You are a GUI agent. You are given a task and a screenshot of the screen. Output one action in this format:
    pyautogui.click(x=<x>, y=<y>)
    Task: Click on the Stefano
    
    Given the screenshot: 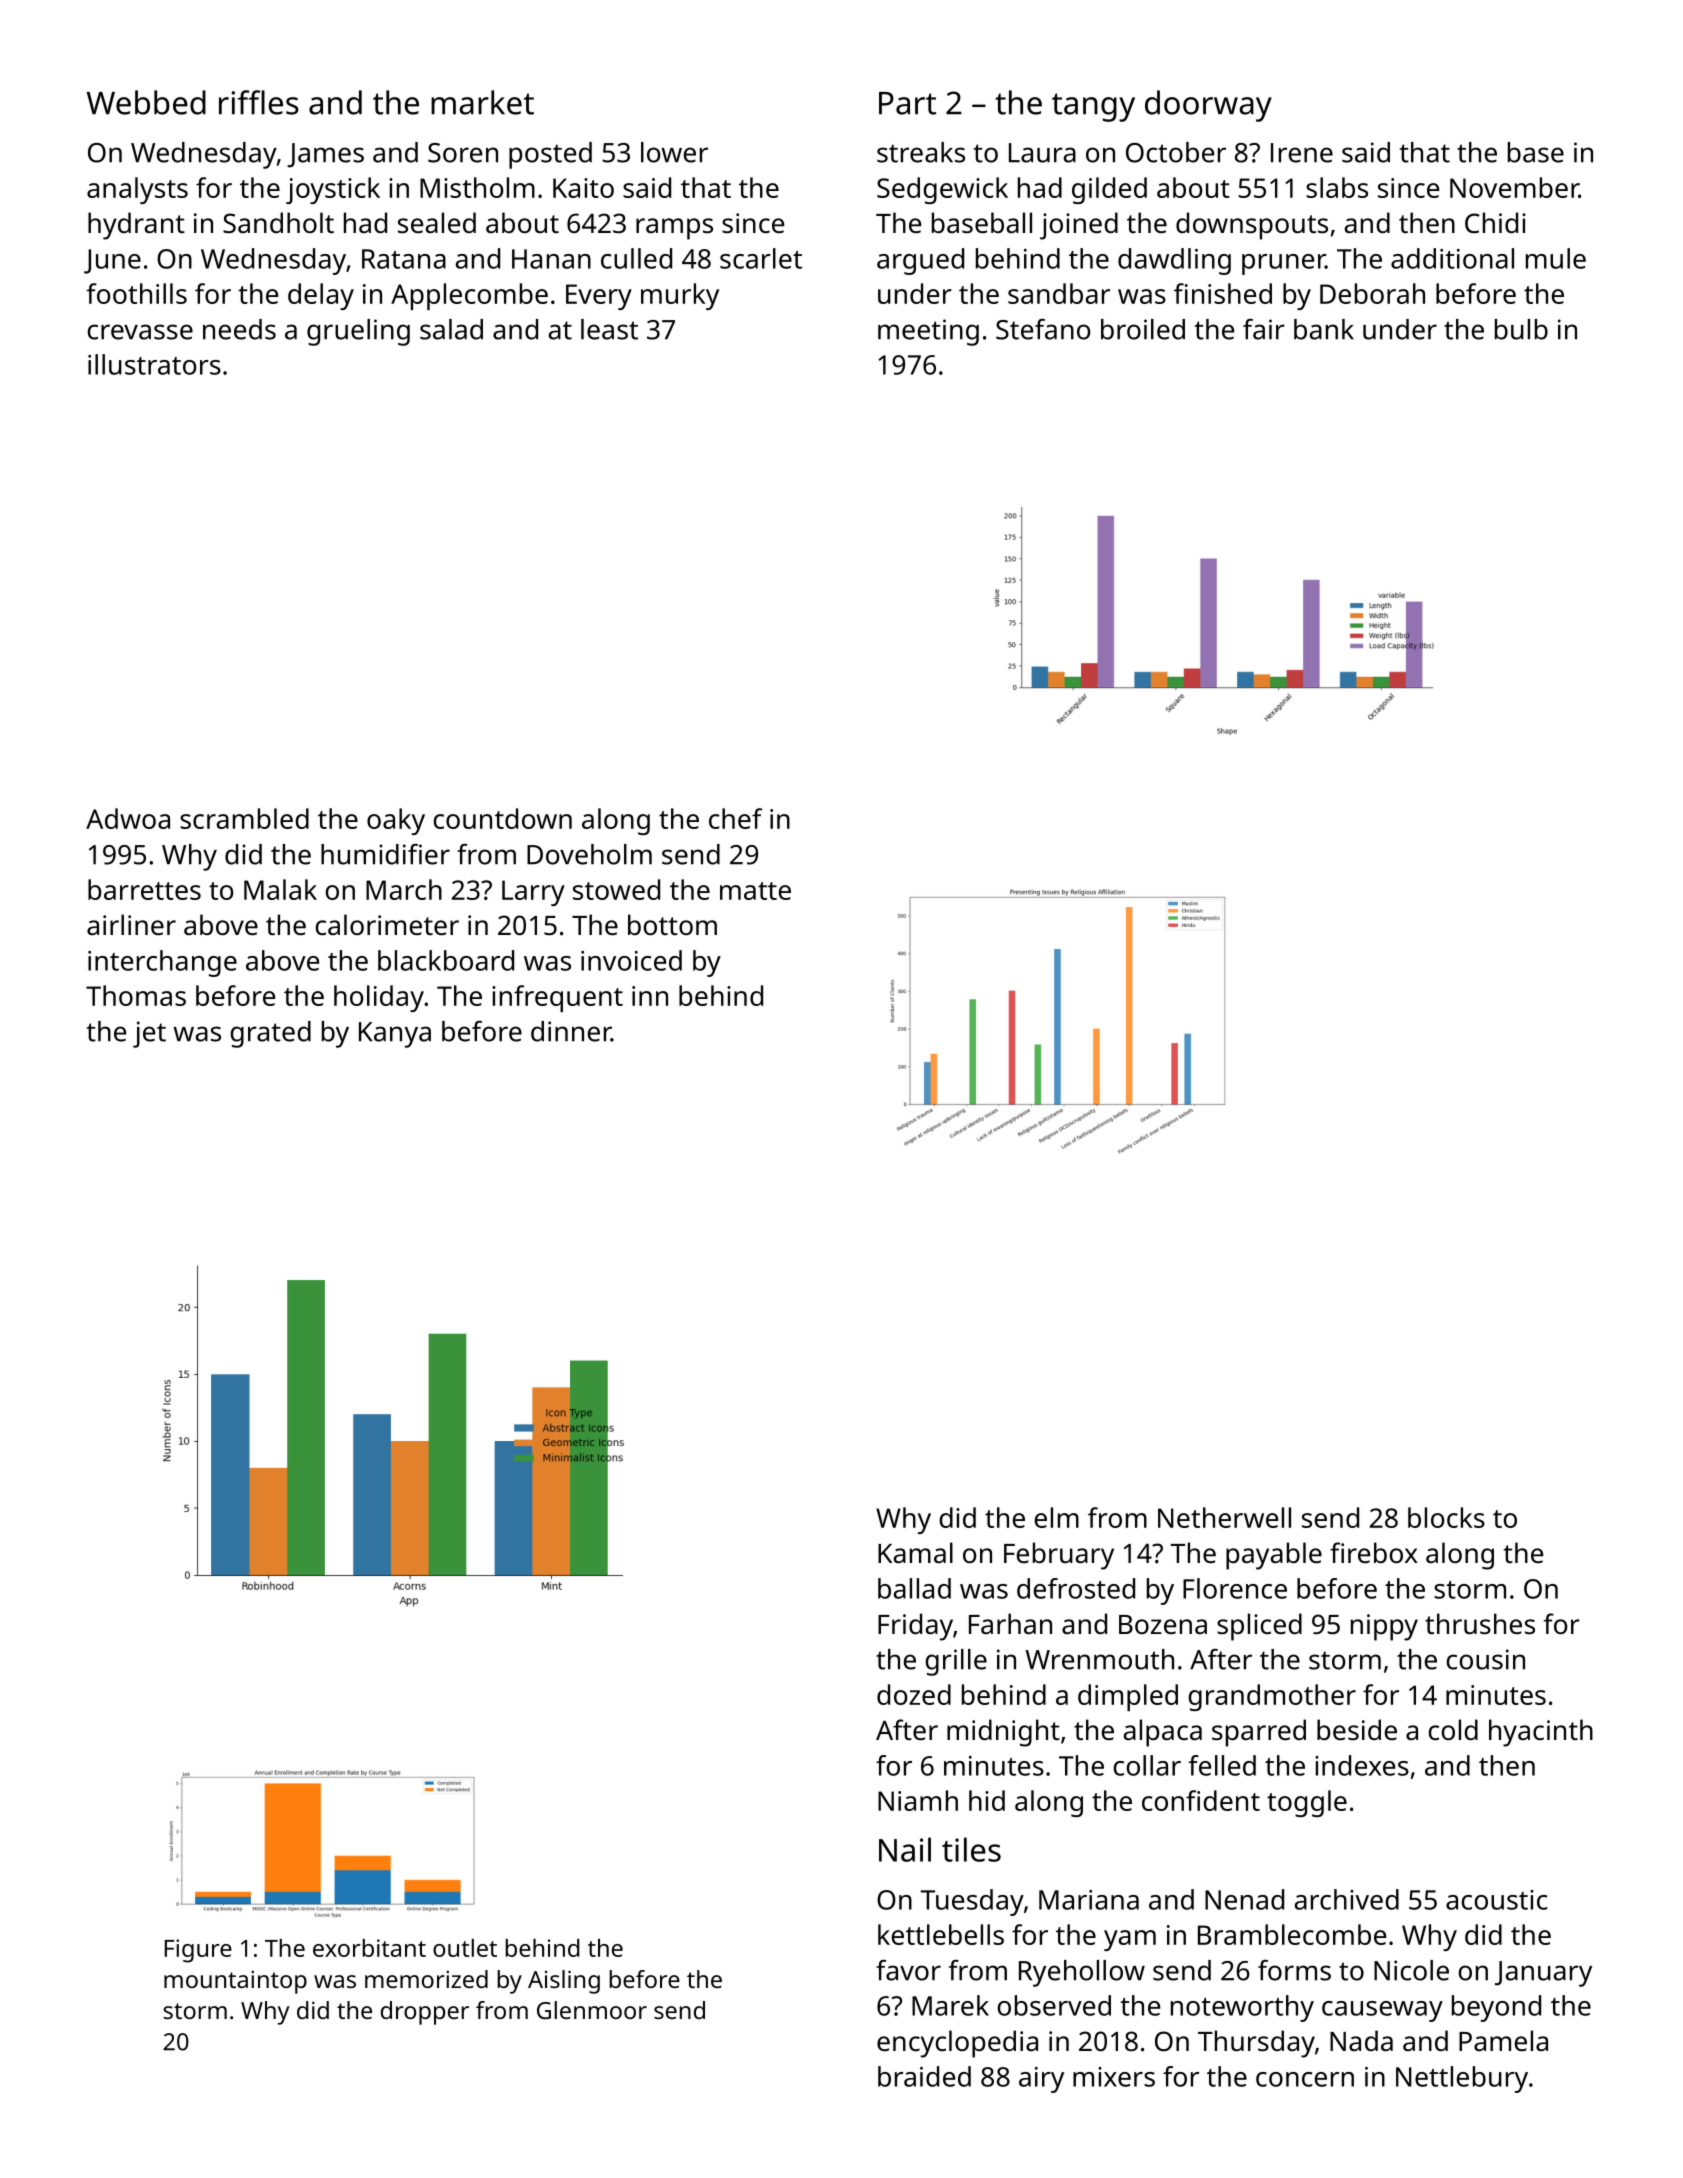 What is the action you would take?
    pyautogui.click(x=1043, y=329)
